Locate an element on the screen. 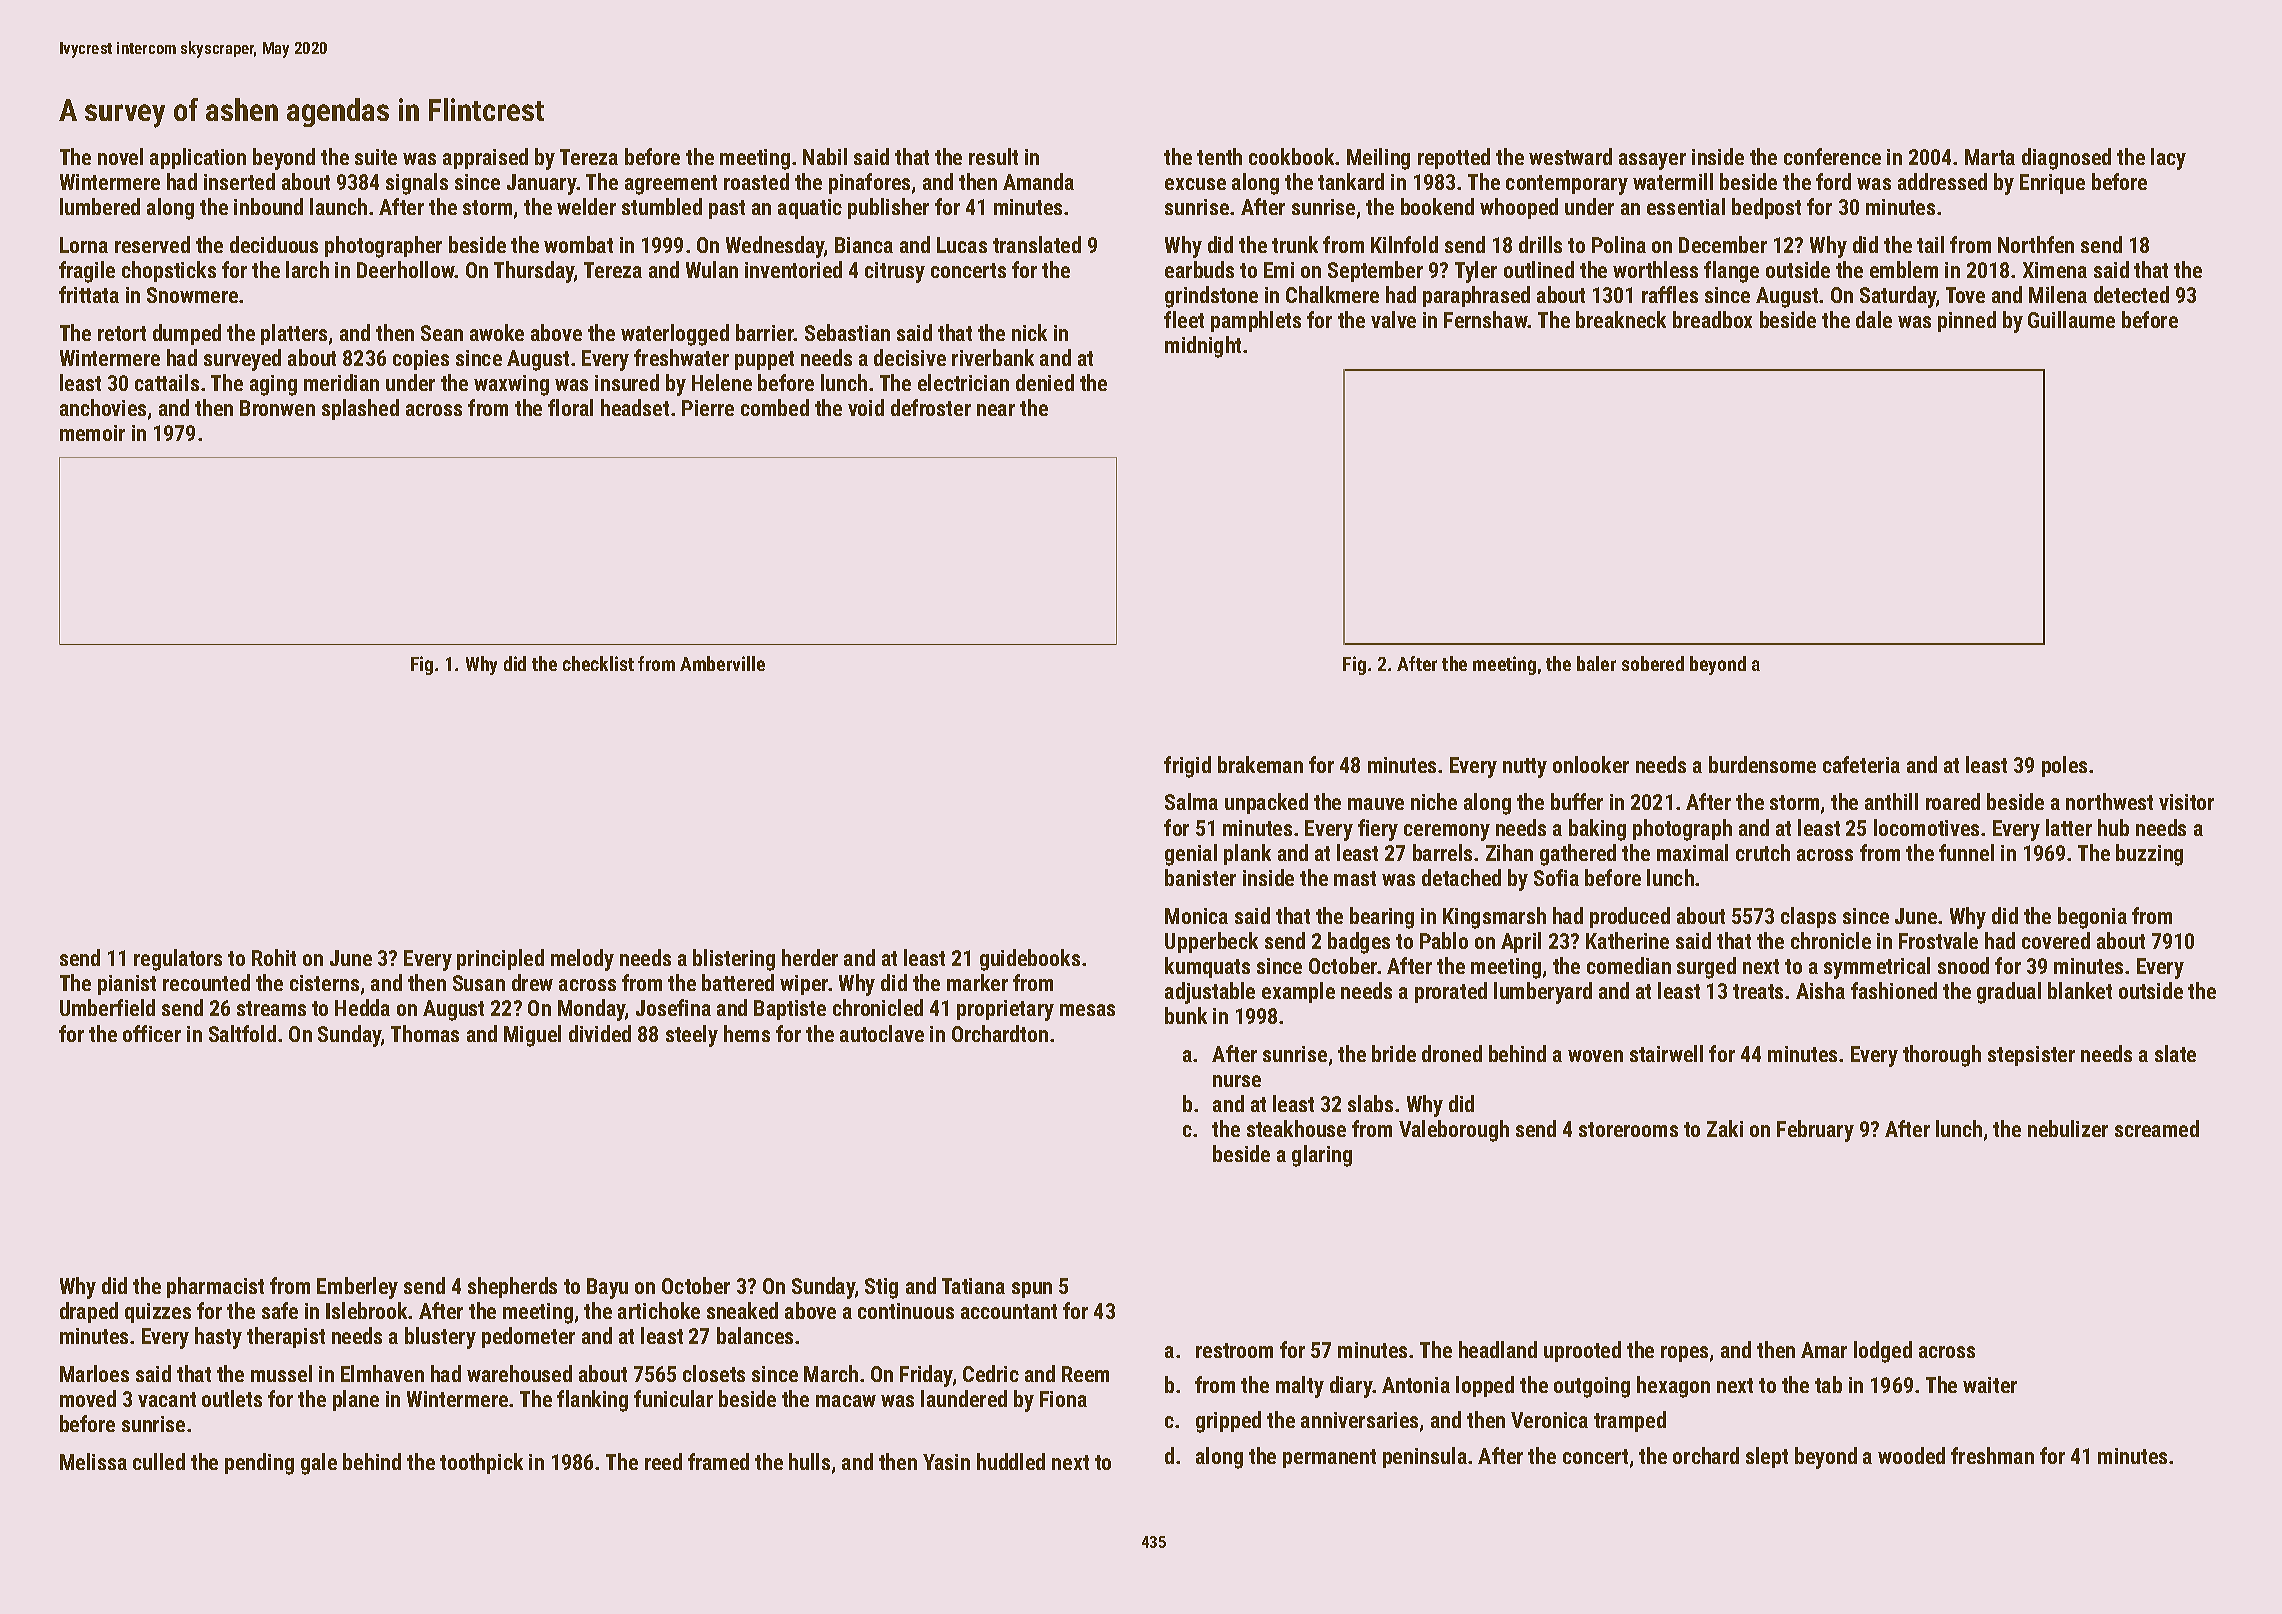 Image resolution: width=2282 pixels, height=1614 pixels. checklist is located at coordinates (598, 663).
